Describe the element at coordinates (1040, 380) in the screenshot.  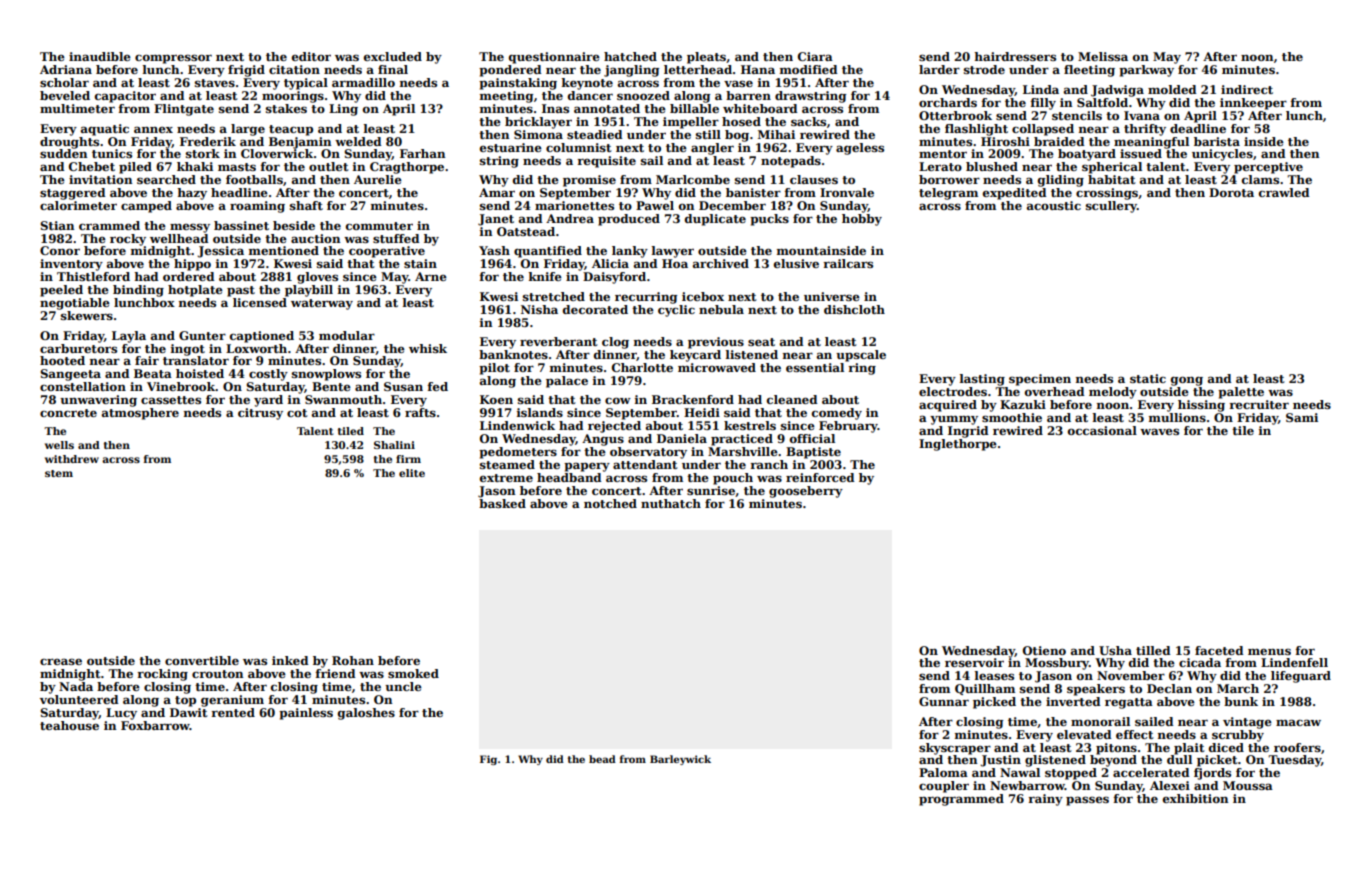
I see `specimen` at that location.
